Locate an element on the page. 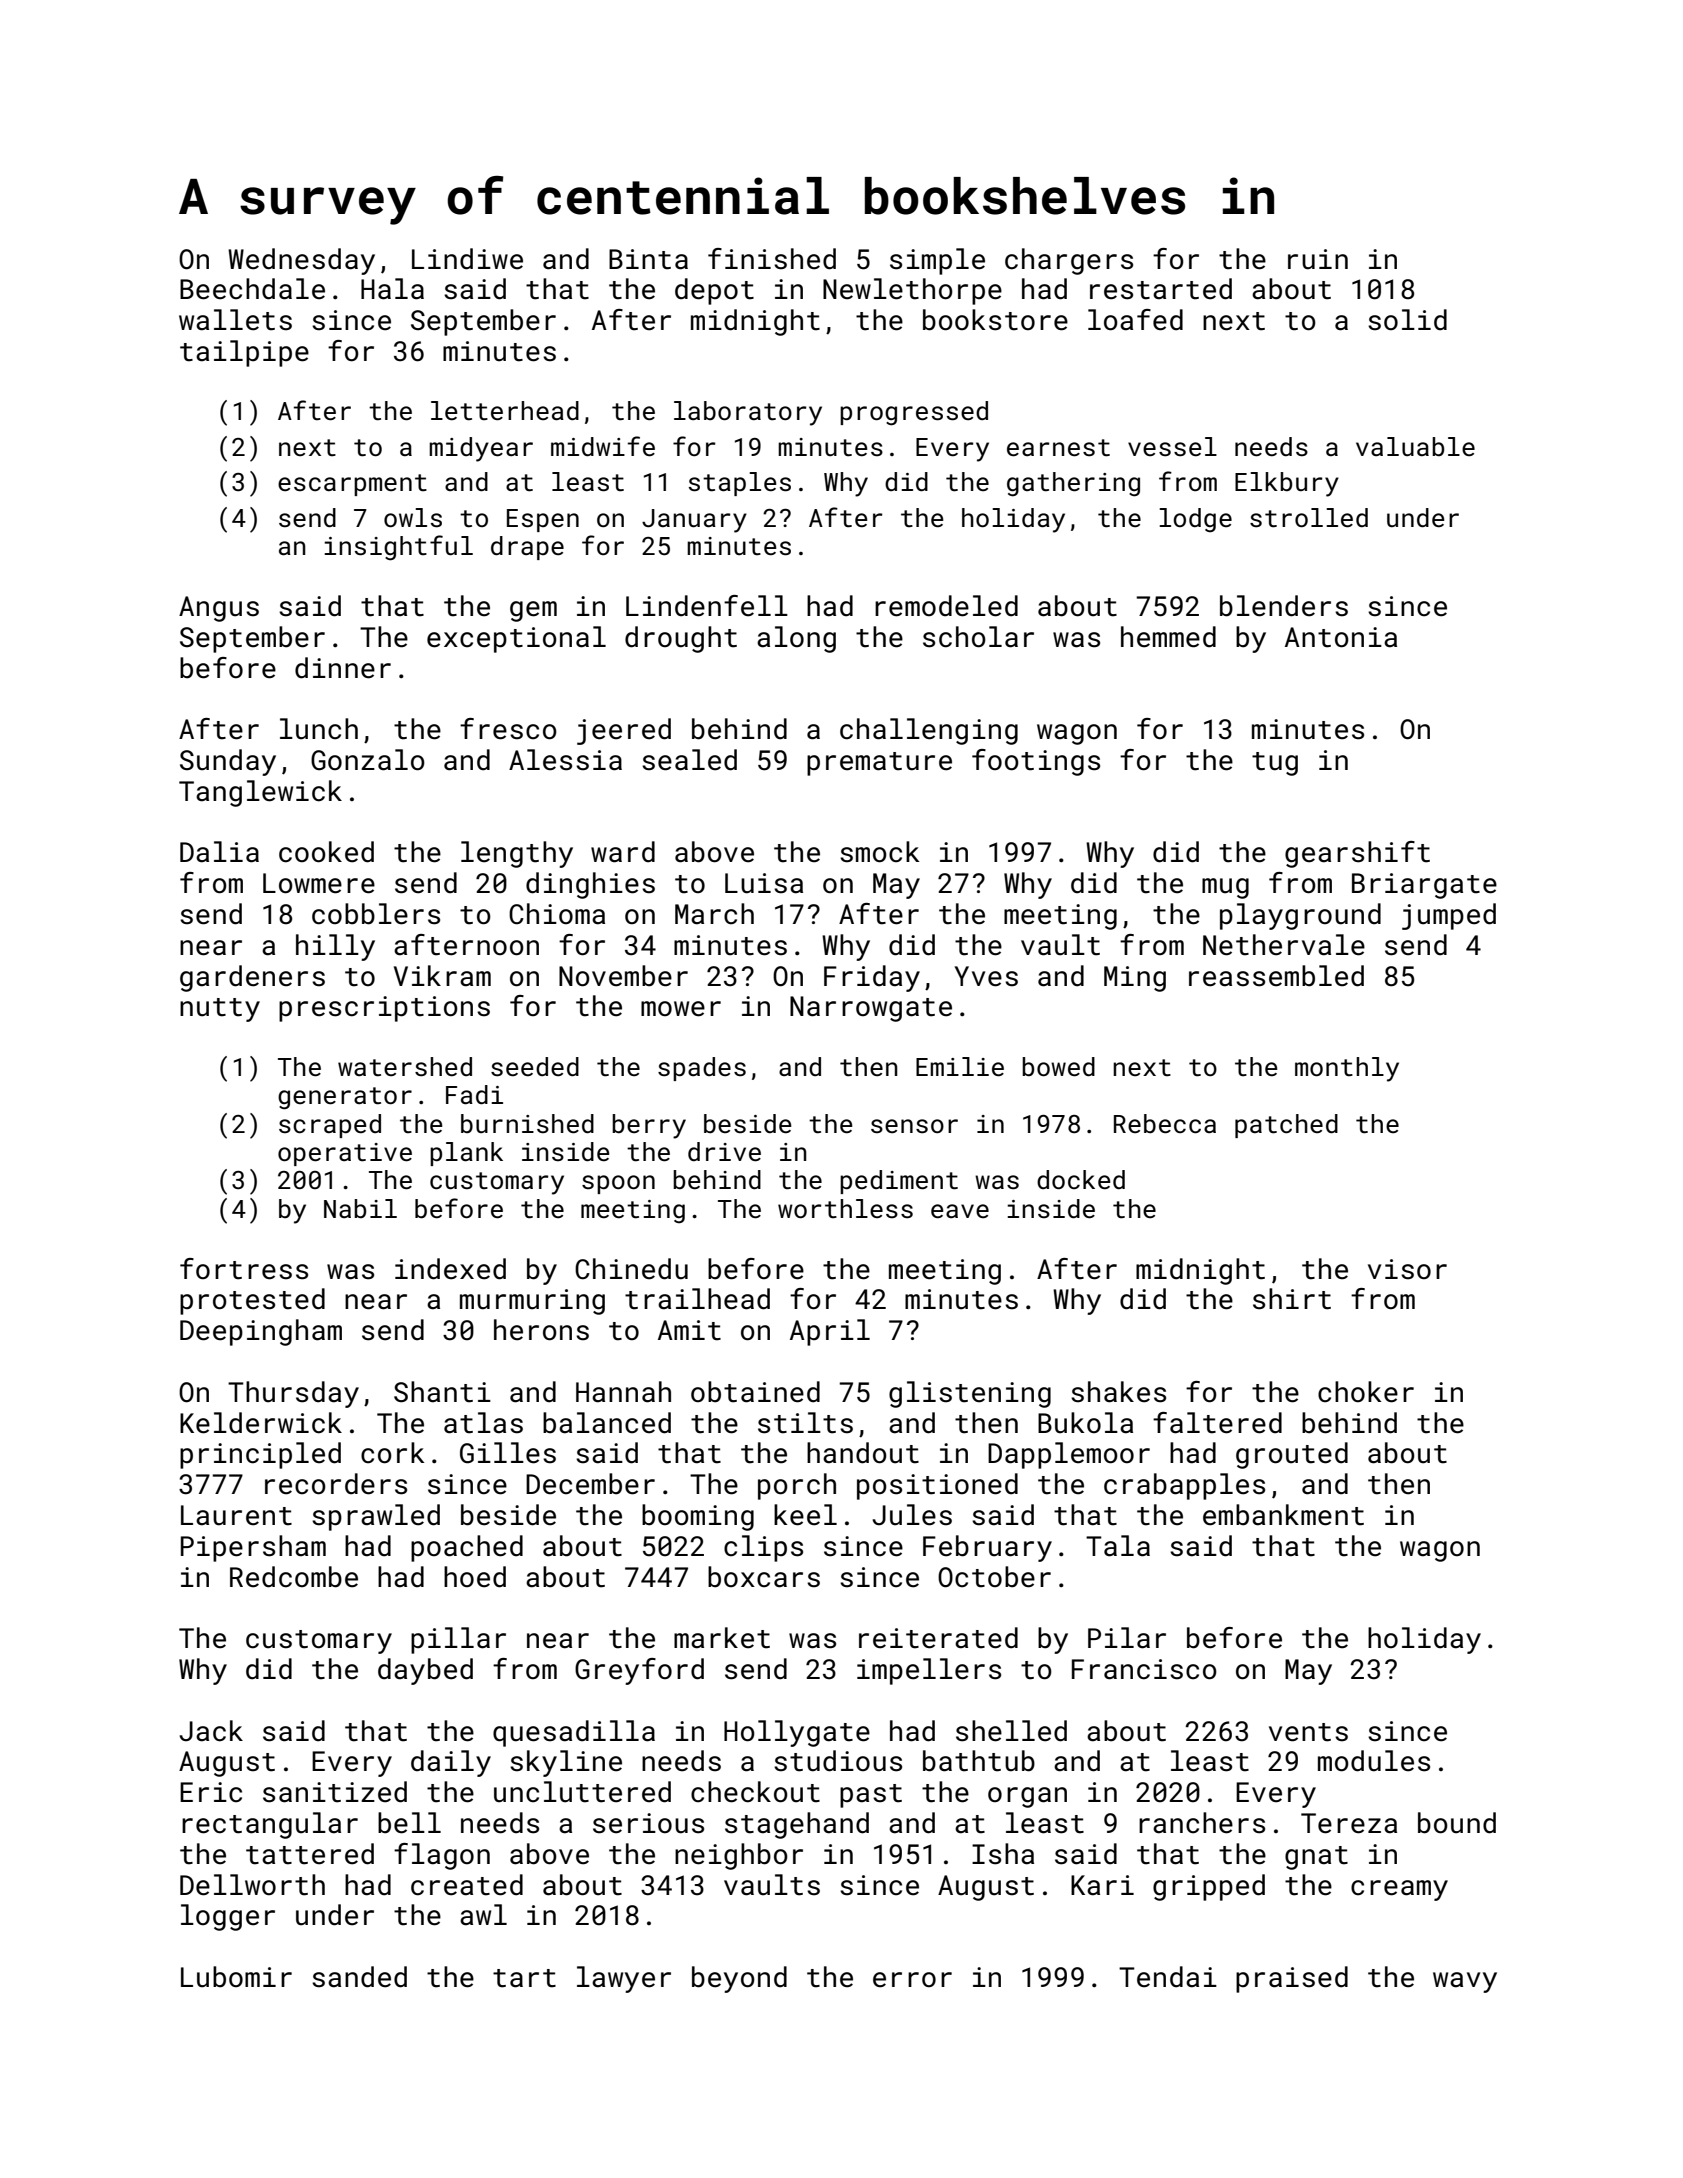  wavy is located at coordinates (1465, 1982).
